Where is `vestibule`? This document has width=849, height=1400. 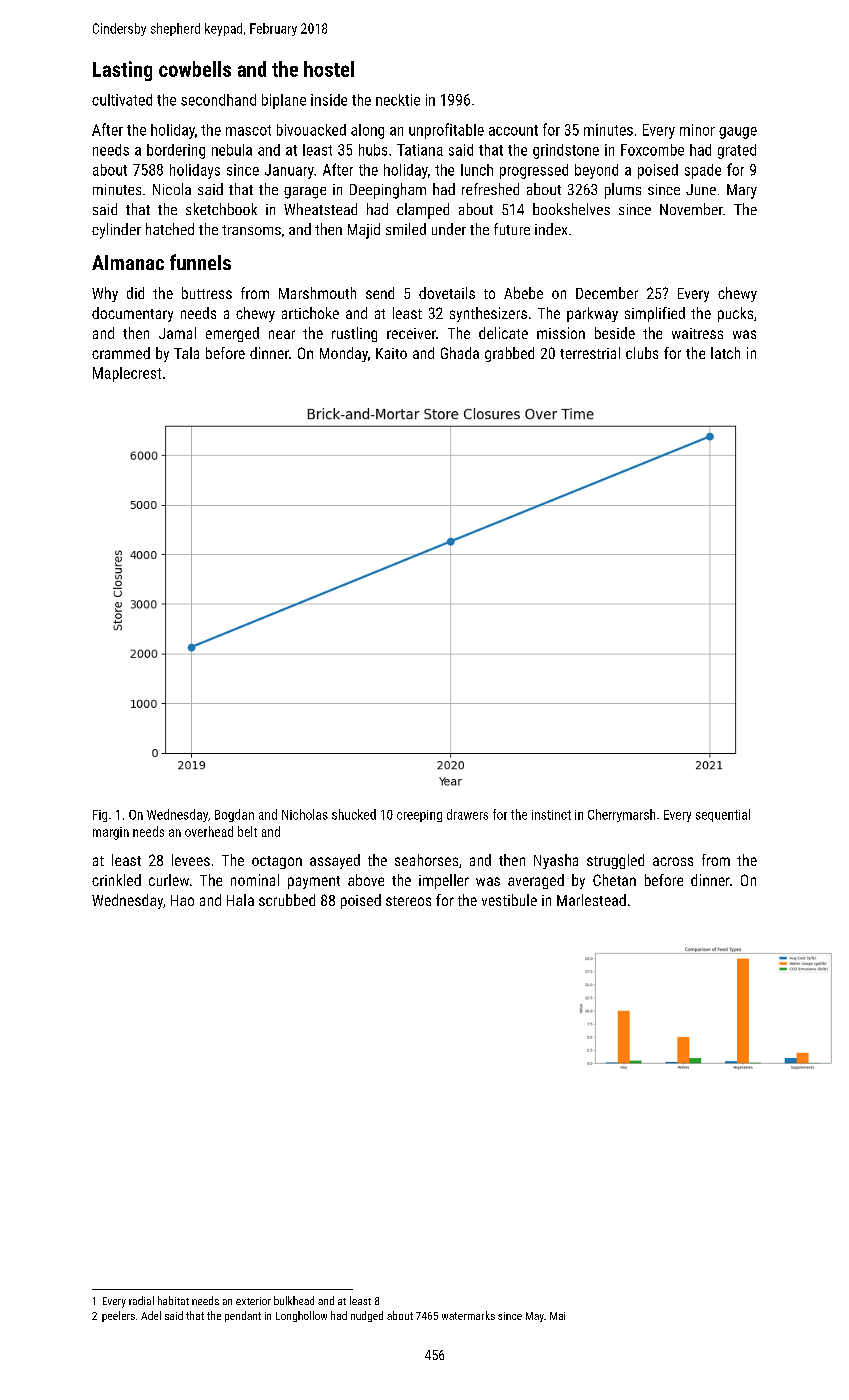 vestibule is located at coordinates (509, 900).
